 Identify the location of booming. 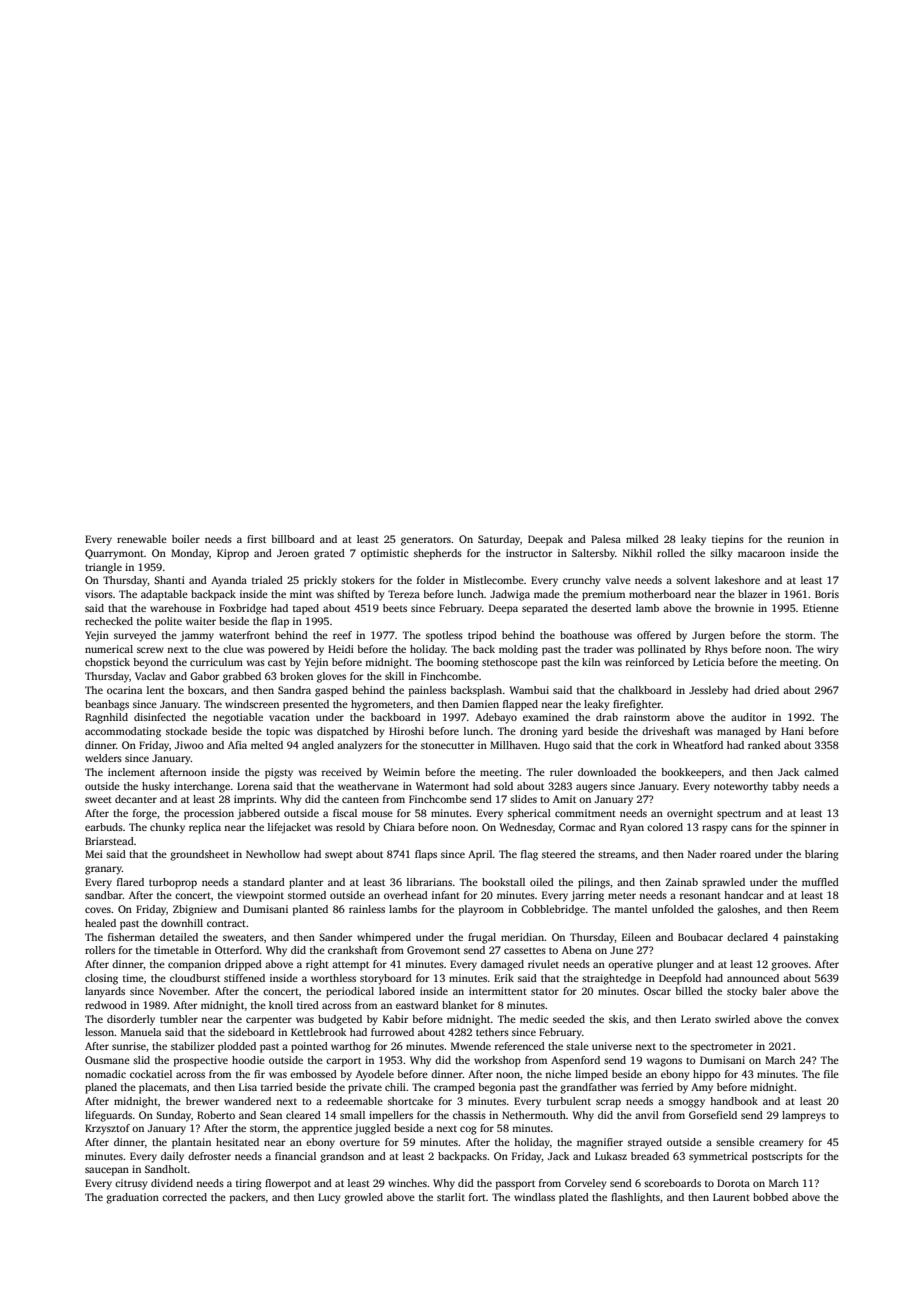
(458, 663).
